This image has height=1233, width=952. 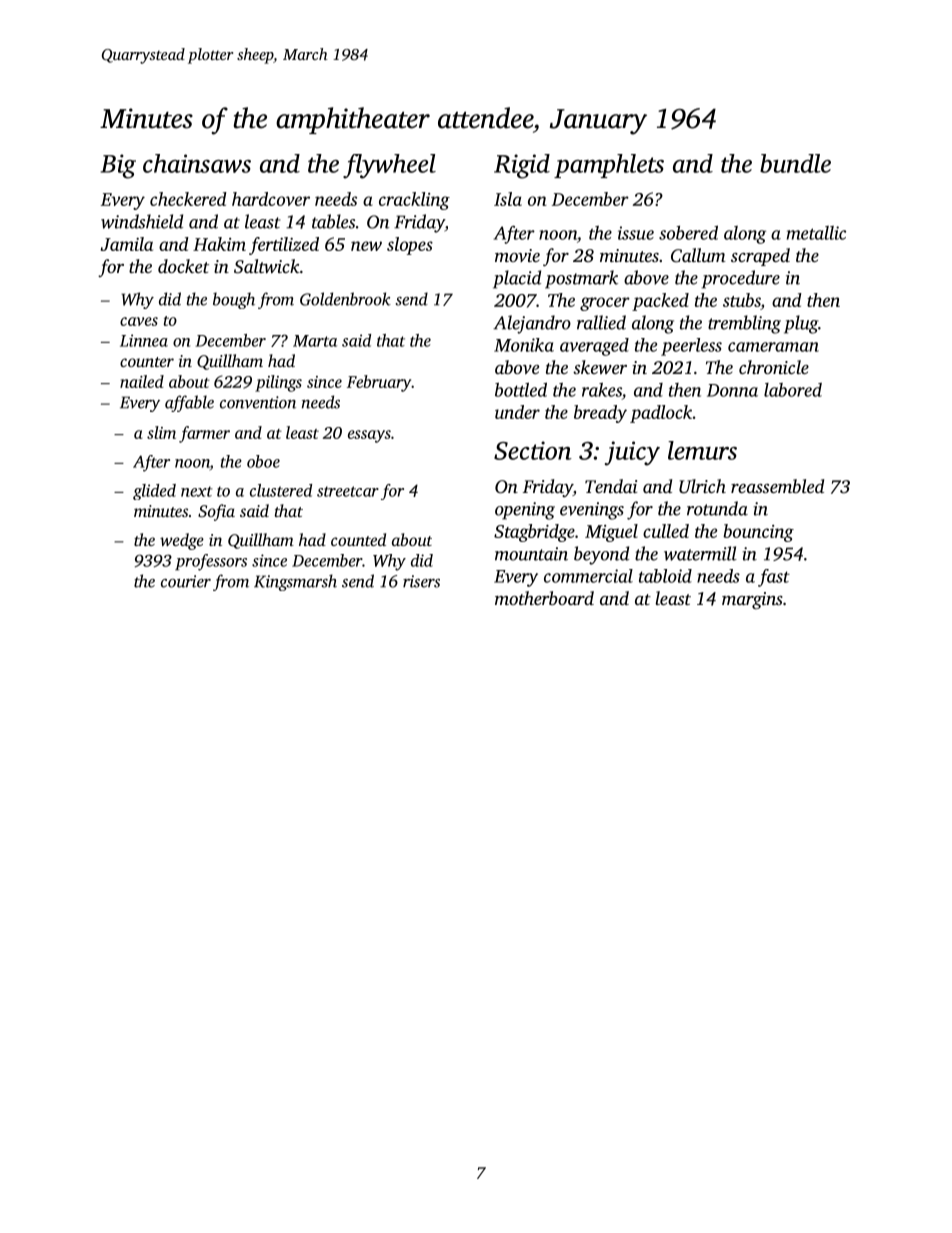 What do you see at coordinates (263, 461) in the image?
I see `oboe` at bounding box center [263, 461].
